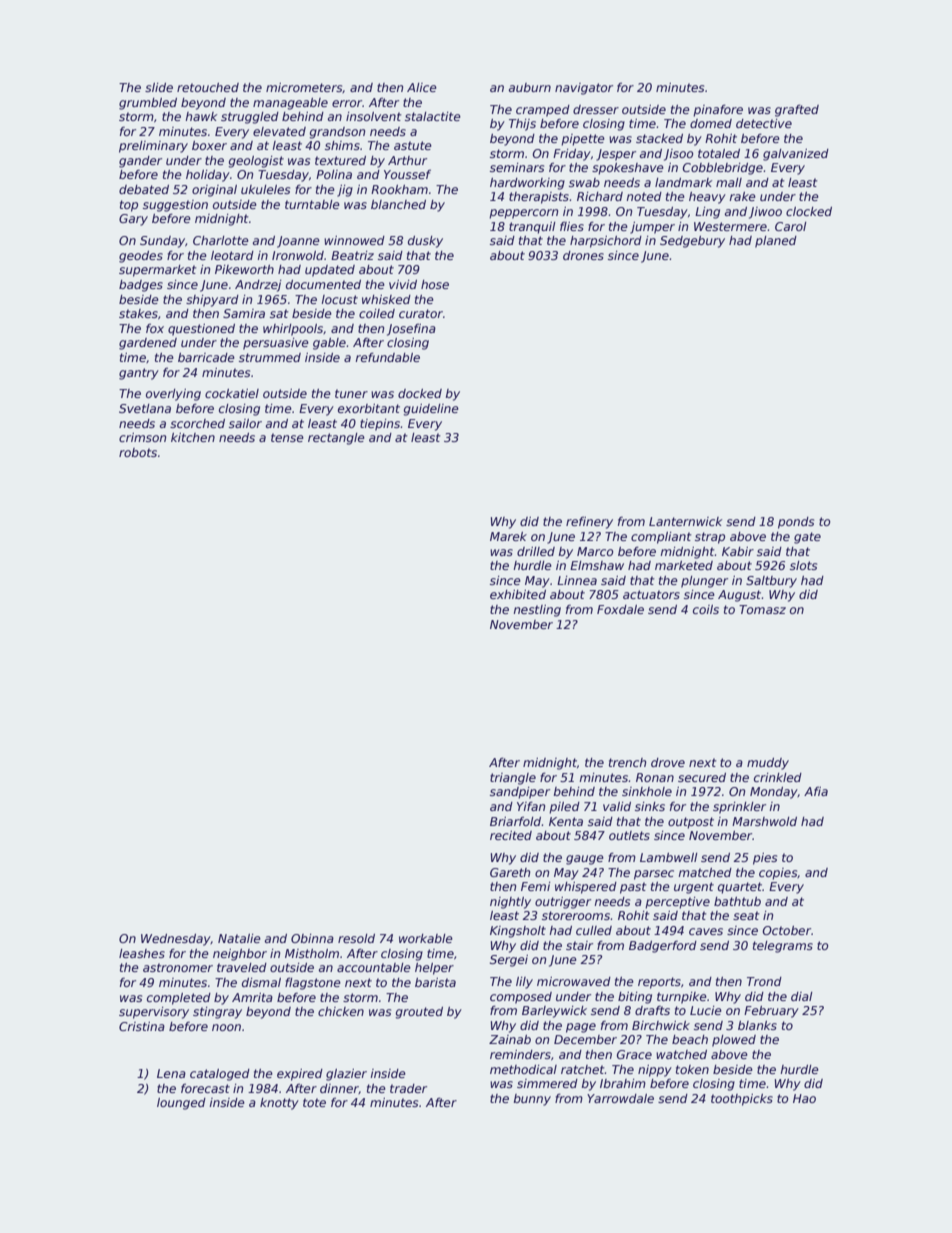  I want to click on bunny, so click(532, 1100).
